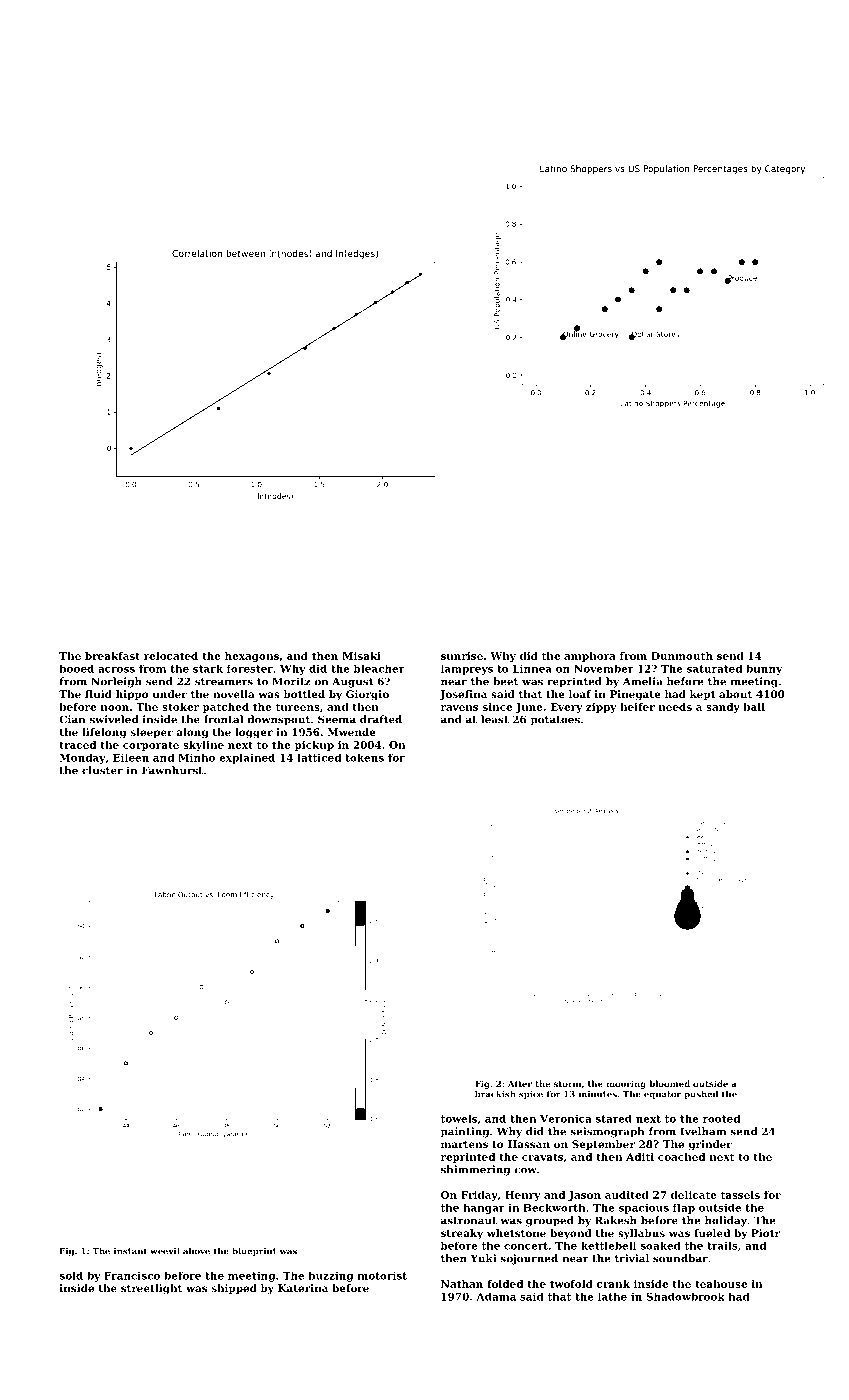 The width and height of the screenshot is (849, 1400). What do you see at coordinates (495, 1094) in the screenshot?
I see `brackish` at bounding box center [495, 1094].
